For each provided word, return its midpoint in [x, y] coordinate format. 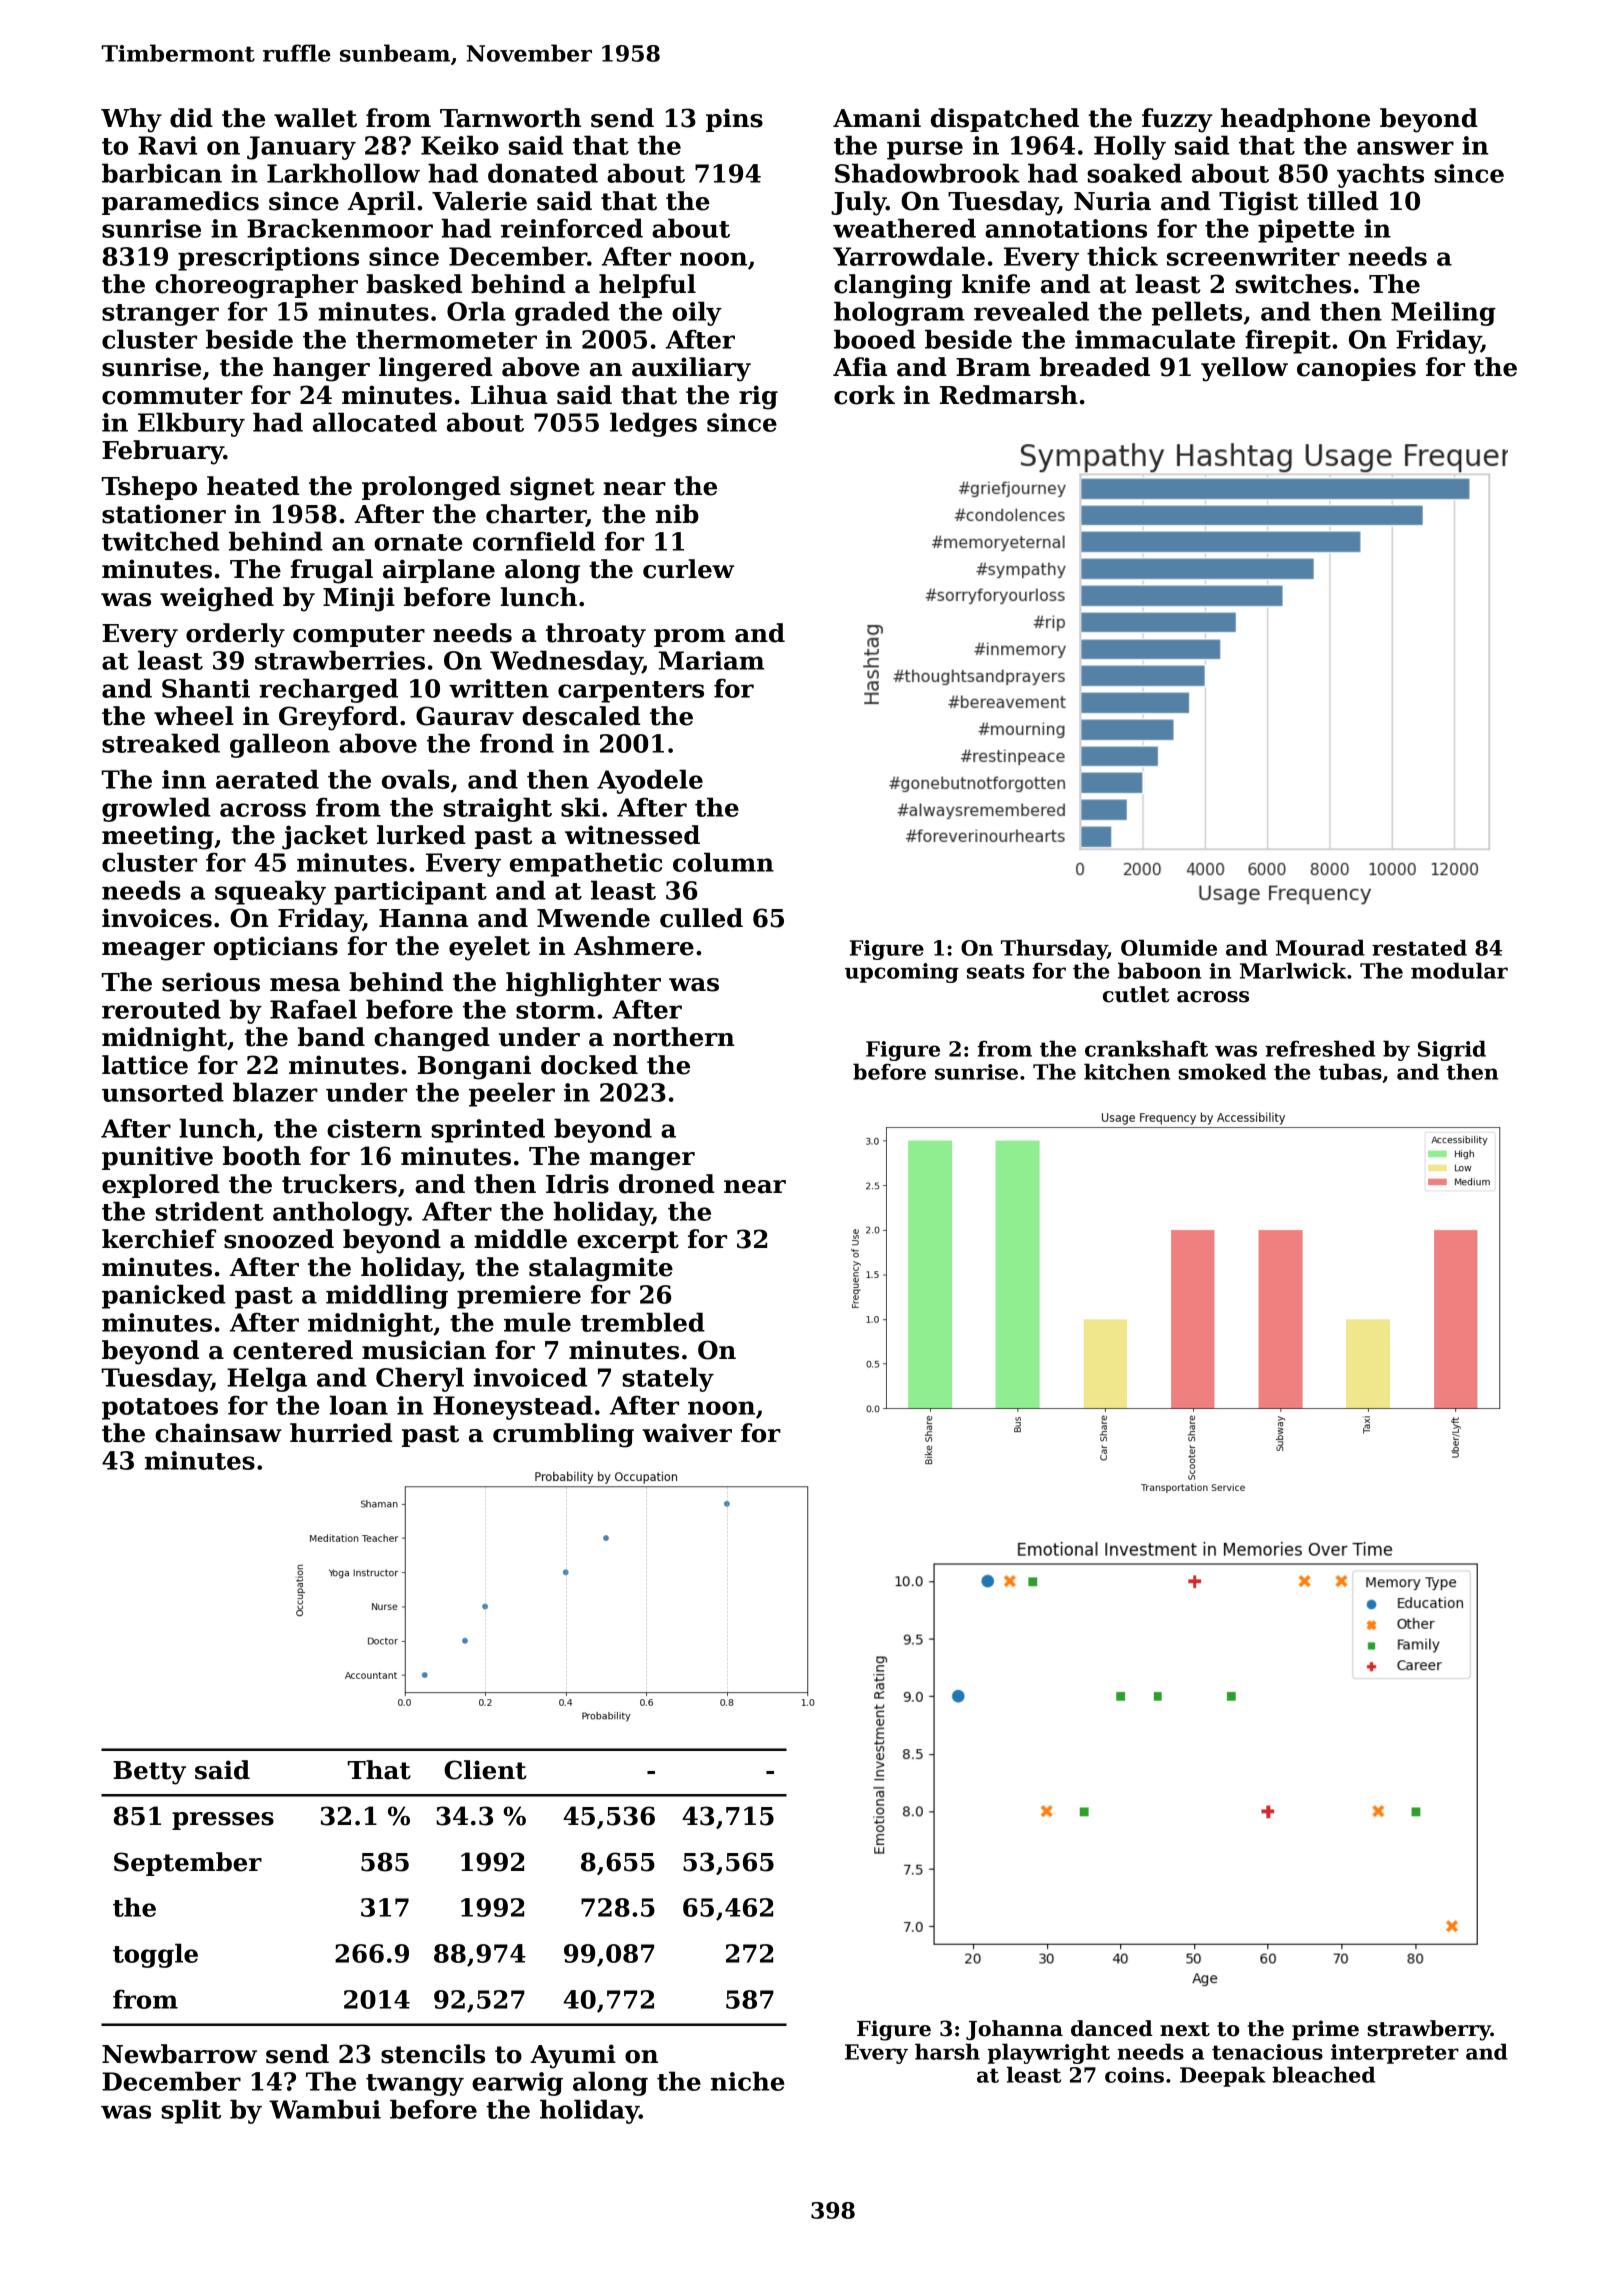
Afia [860, 367]
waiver [687, 1433]
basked [414, 284]
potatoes [160, 1409]
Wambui [325, 2109]
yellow [1244, 369]
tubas [1350, 1071]
